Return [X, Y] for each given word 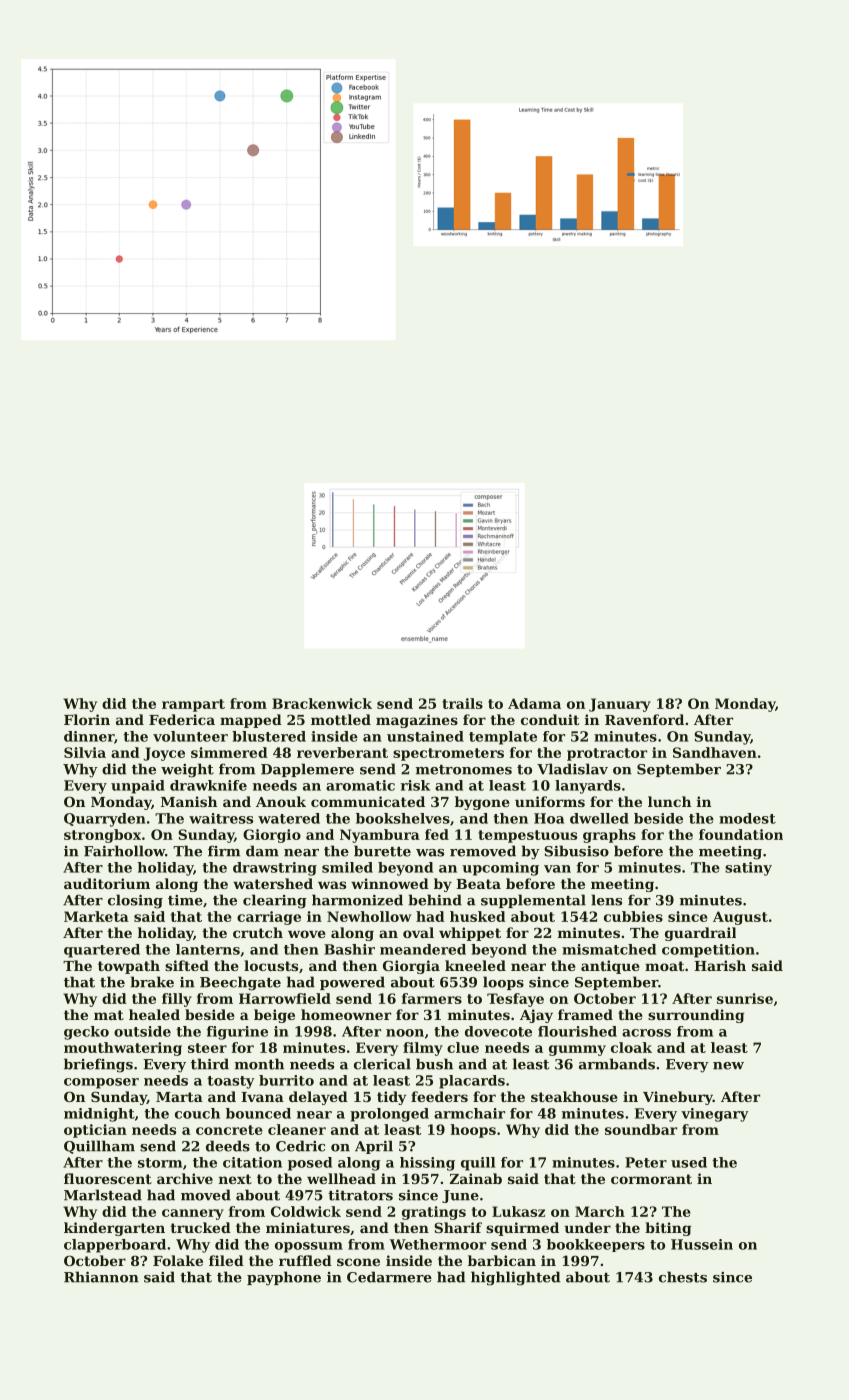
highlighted [515, 1278]
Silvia [85, 752]
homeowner [346, 1014]
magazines [417, 721]
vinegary [715, 1115]
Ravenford [644, 719]
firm [224, 850]
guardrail [700, 934]
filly [177, 1000]
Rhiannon [101, 1277]
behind [435, 900]
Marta [179, 1097]
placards [472, 1082]
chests [683, 1277]
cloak [631, 1047]
